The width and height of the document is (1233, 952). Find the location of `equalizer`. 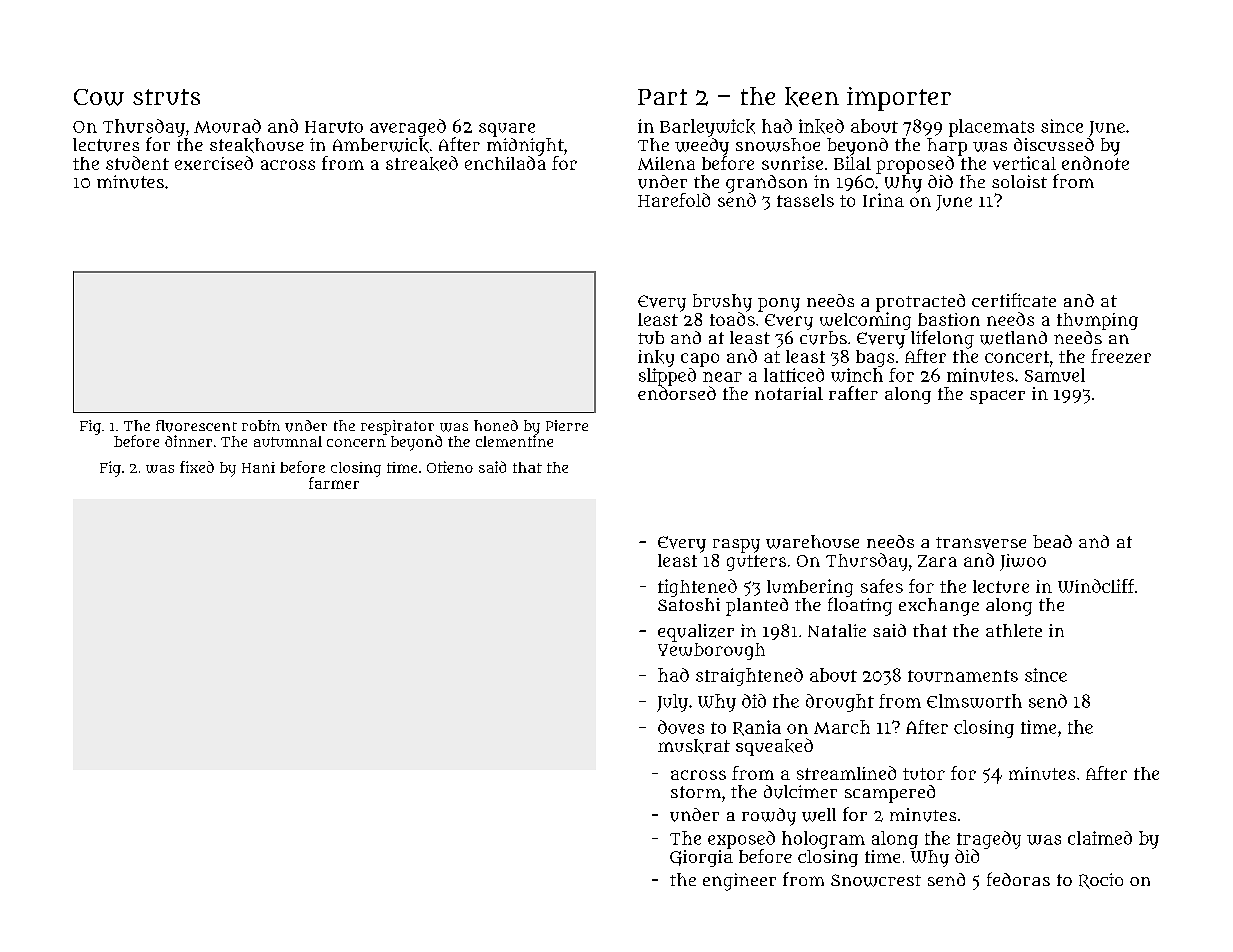

equalizer is located at coordinates (696, 633).
